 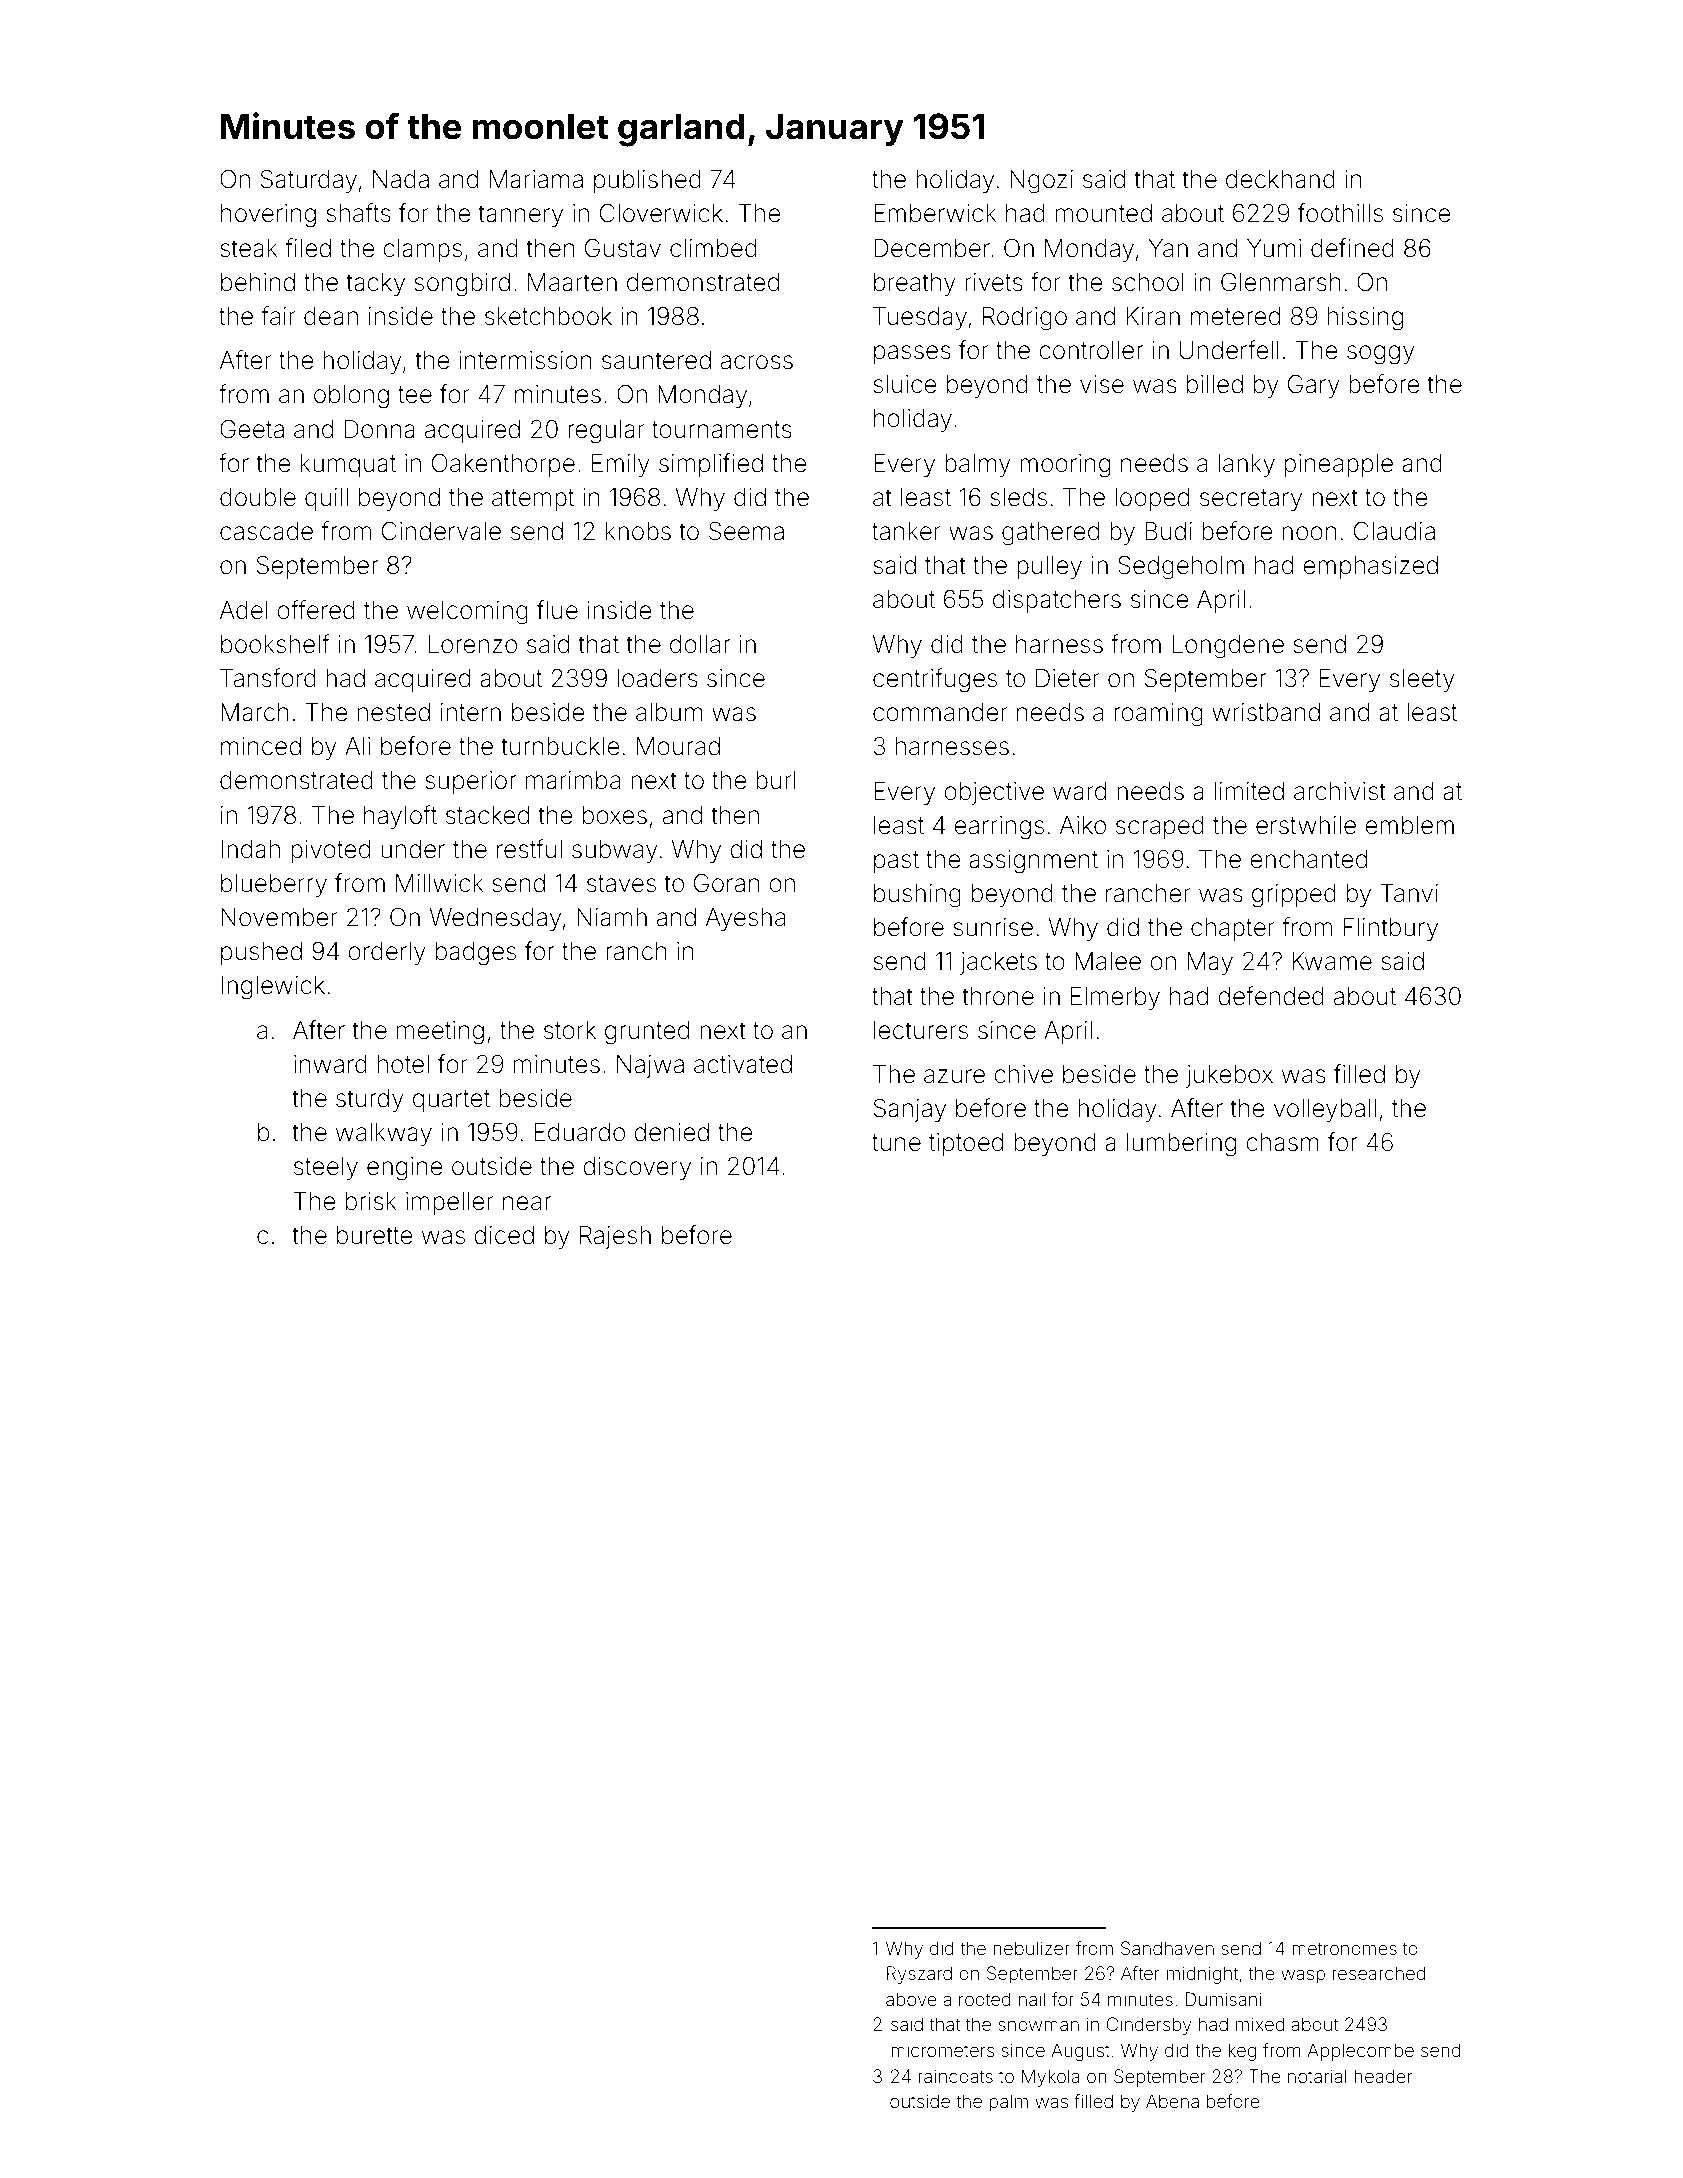 I want to click on emphasized, so click(x=1370, y=567).
